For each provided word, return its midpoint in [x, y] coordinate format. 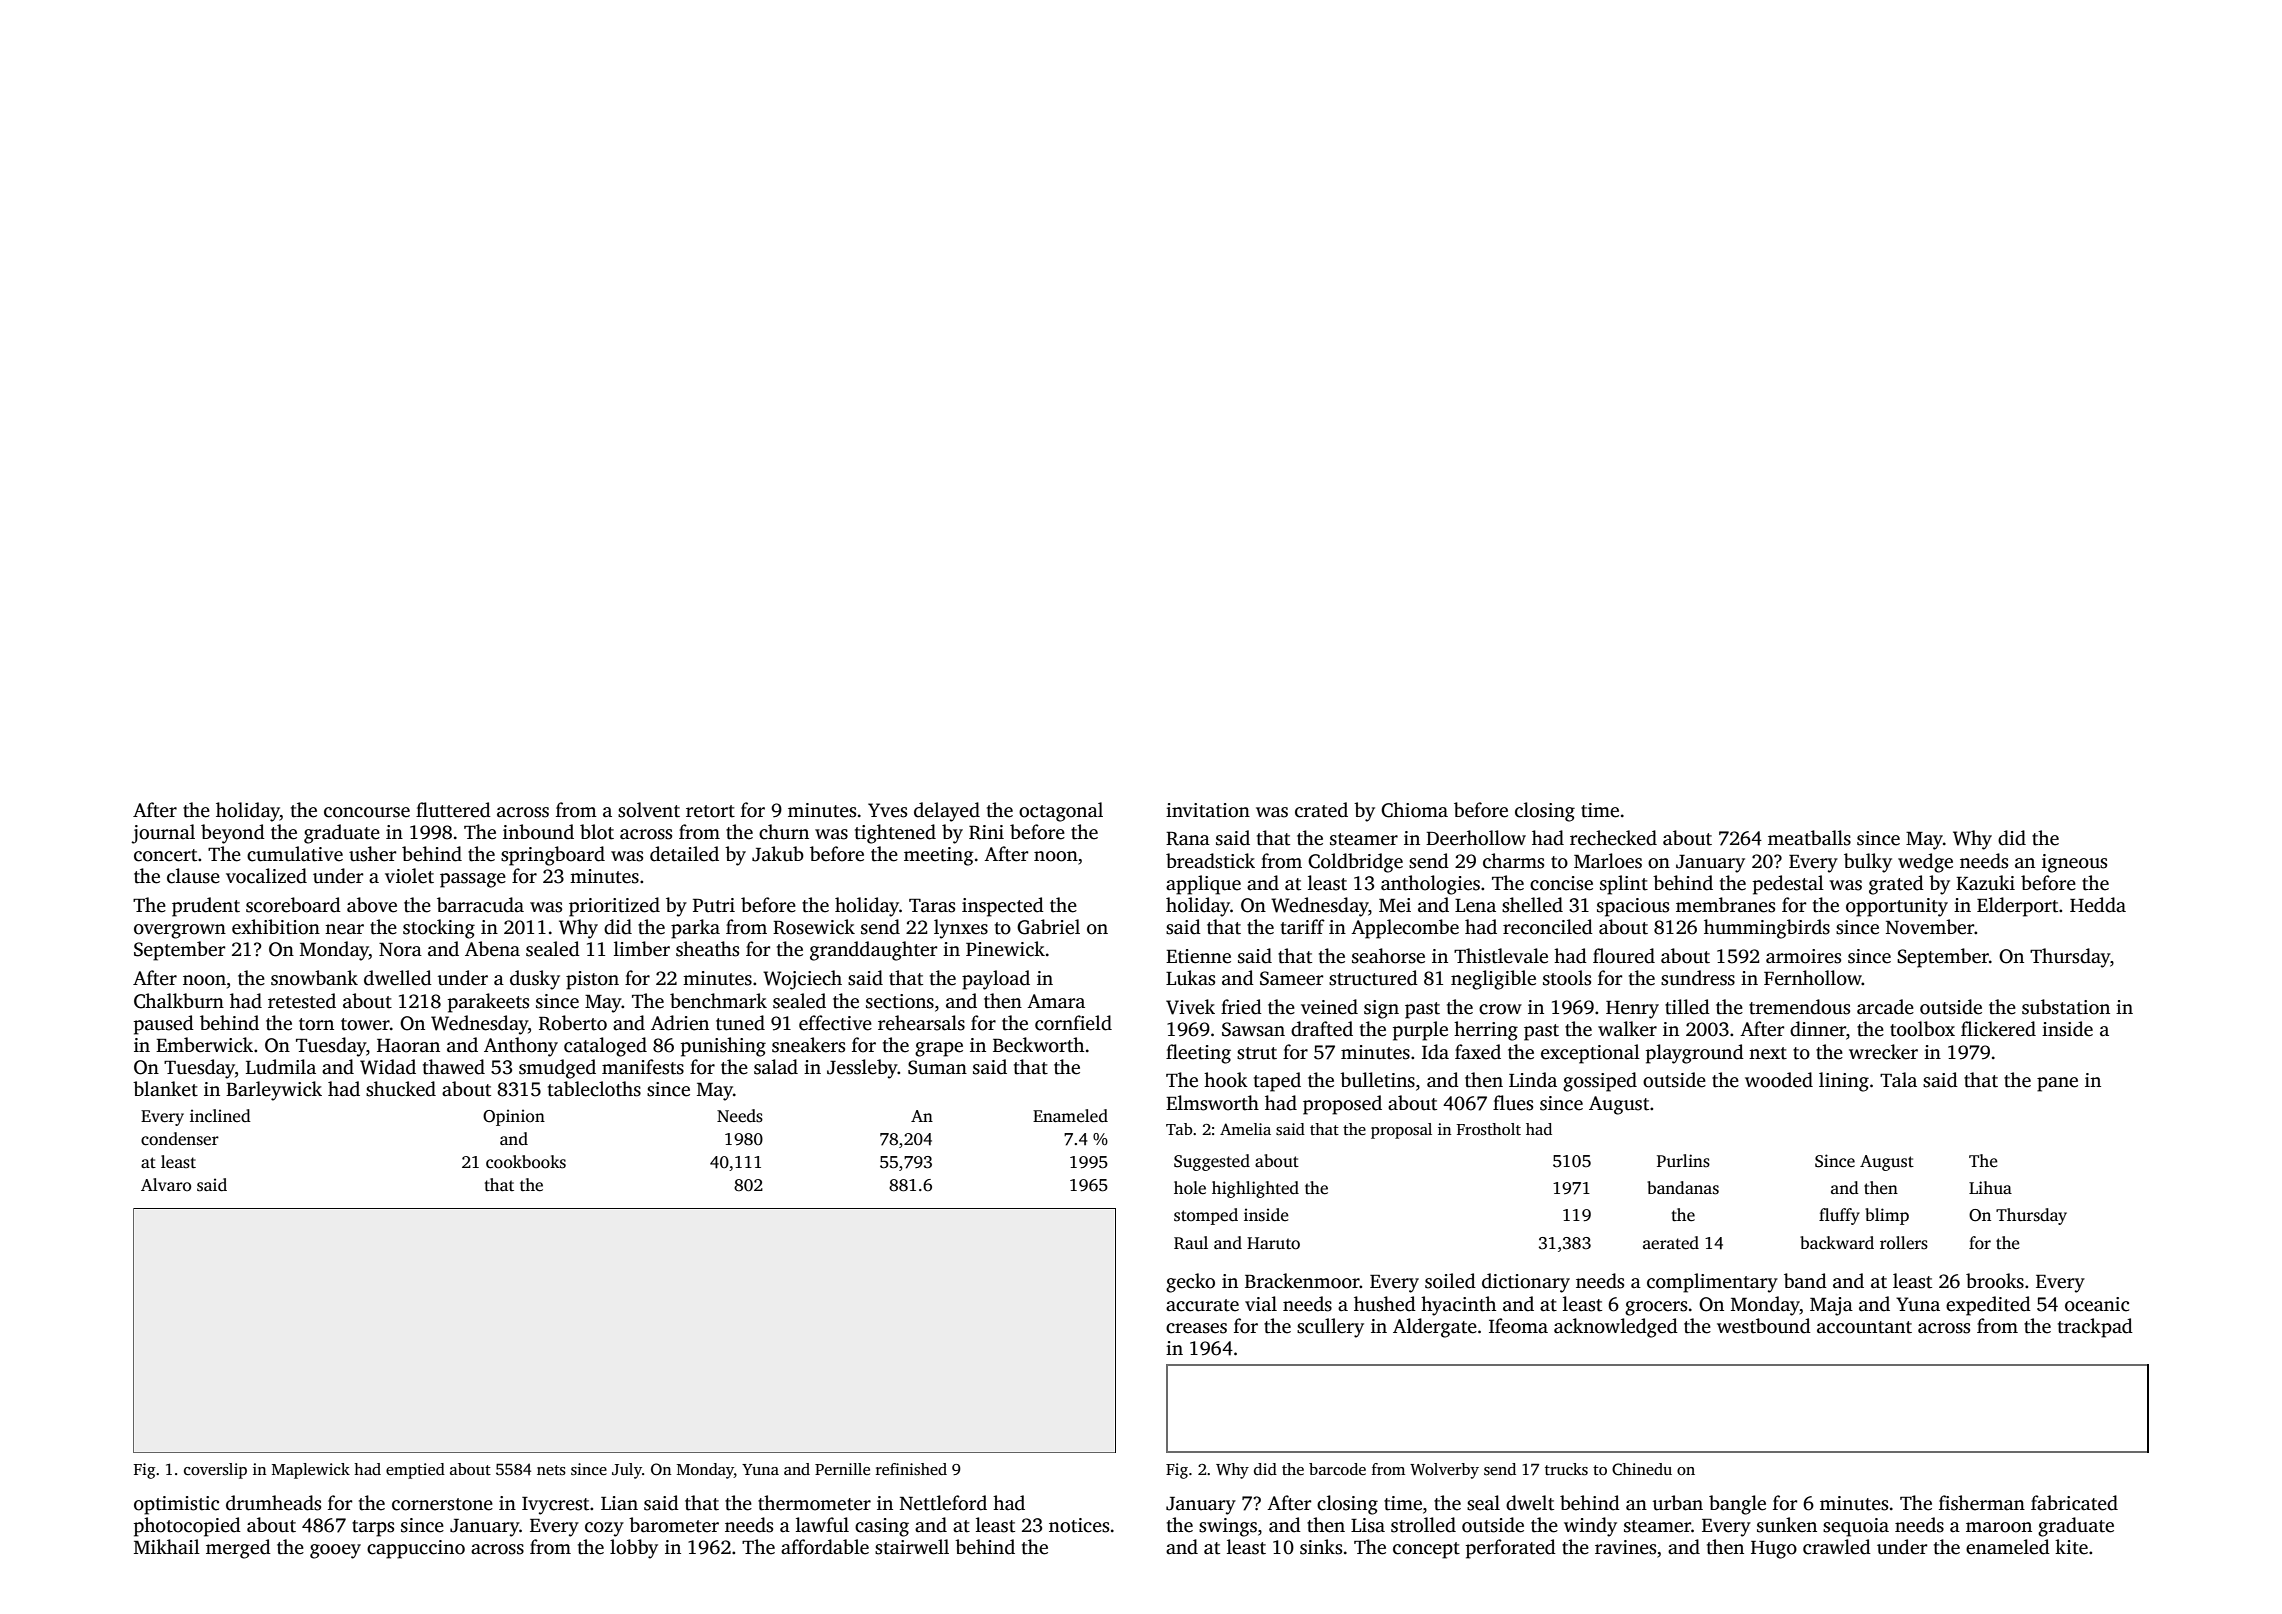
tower [365, 1024]
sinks [1321, 1547]
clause [193, 876]
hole [1190, 1188]
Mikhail [167, 1547]
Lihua [1990, 1187]
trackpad [2095, 1328]
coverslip [215, 1471]
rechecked [1613, 838]
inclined [220, 1115]
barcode [1337, 1469]
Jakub [778, 854]
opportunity [1897, 907]
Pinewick [1005, 949]
